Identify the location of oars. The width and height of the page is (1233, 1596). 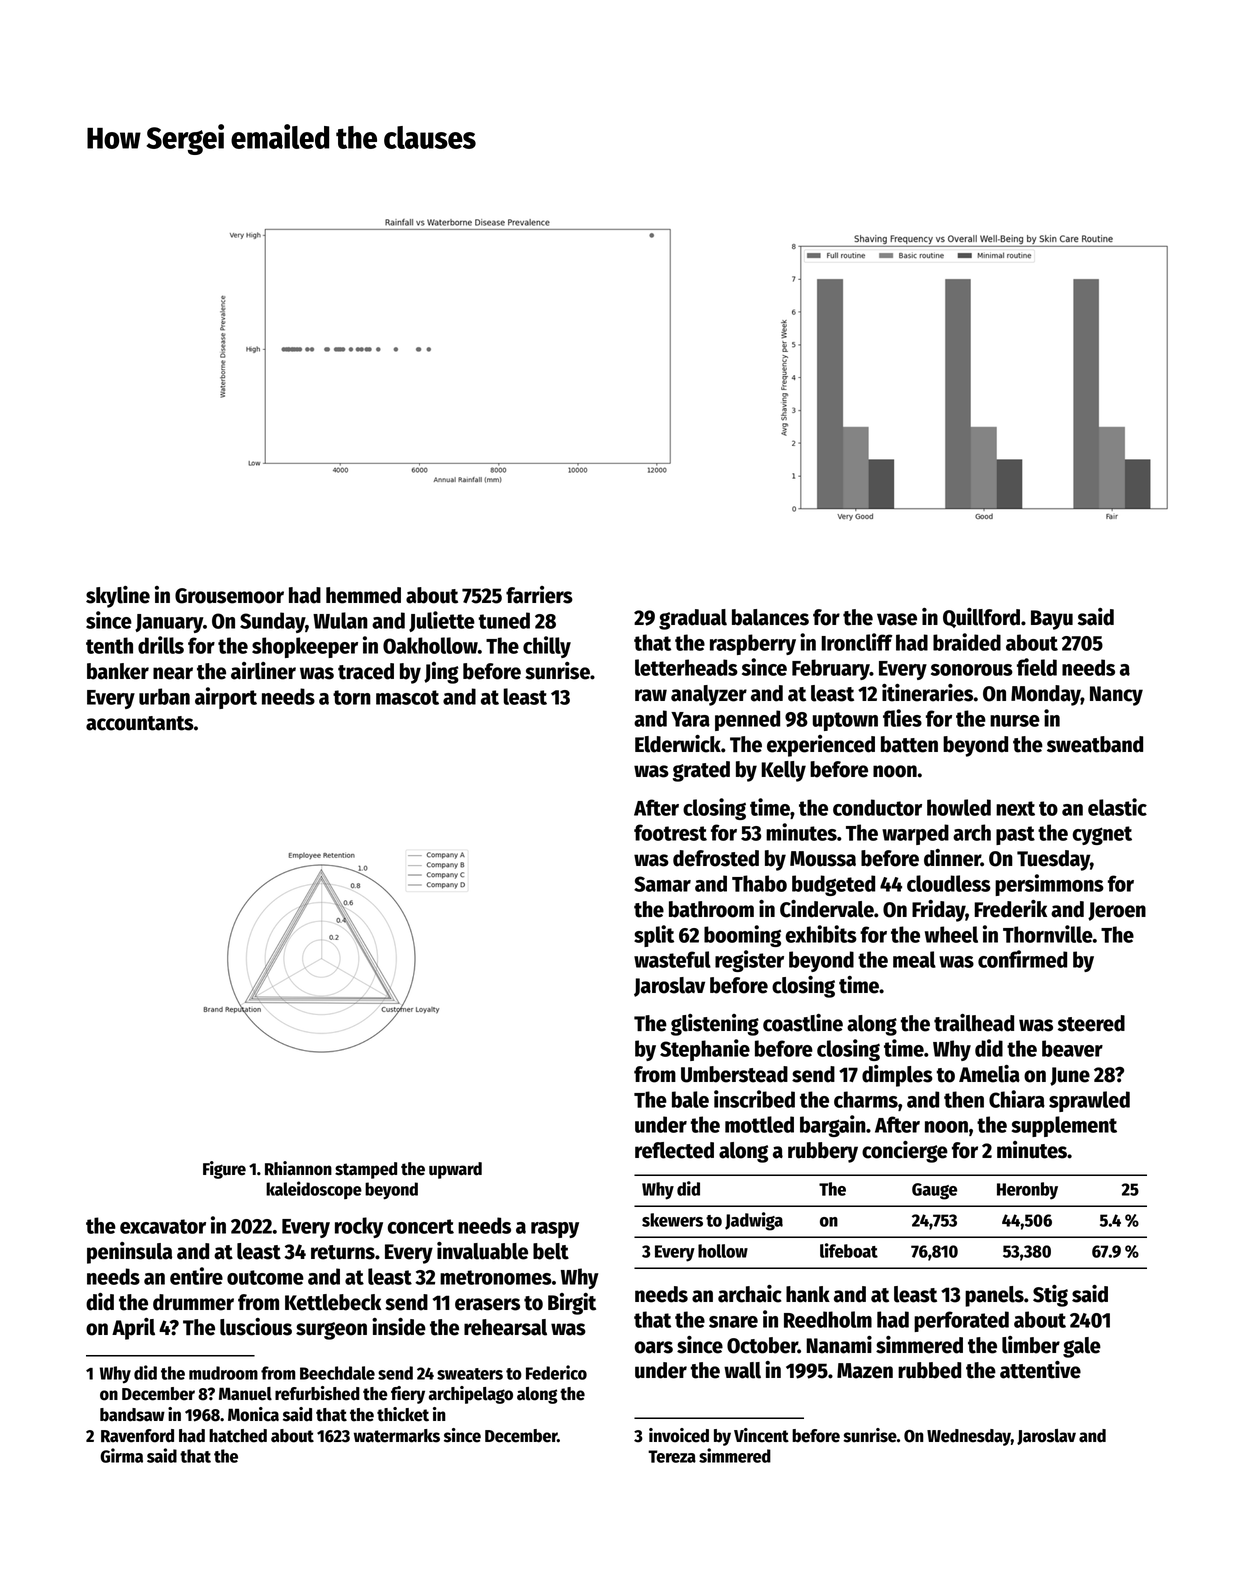
(654, 1347).
